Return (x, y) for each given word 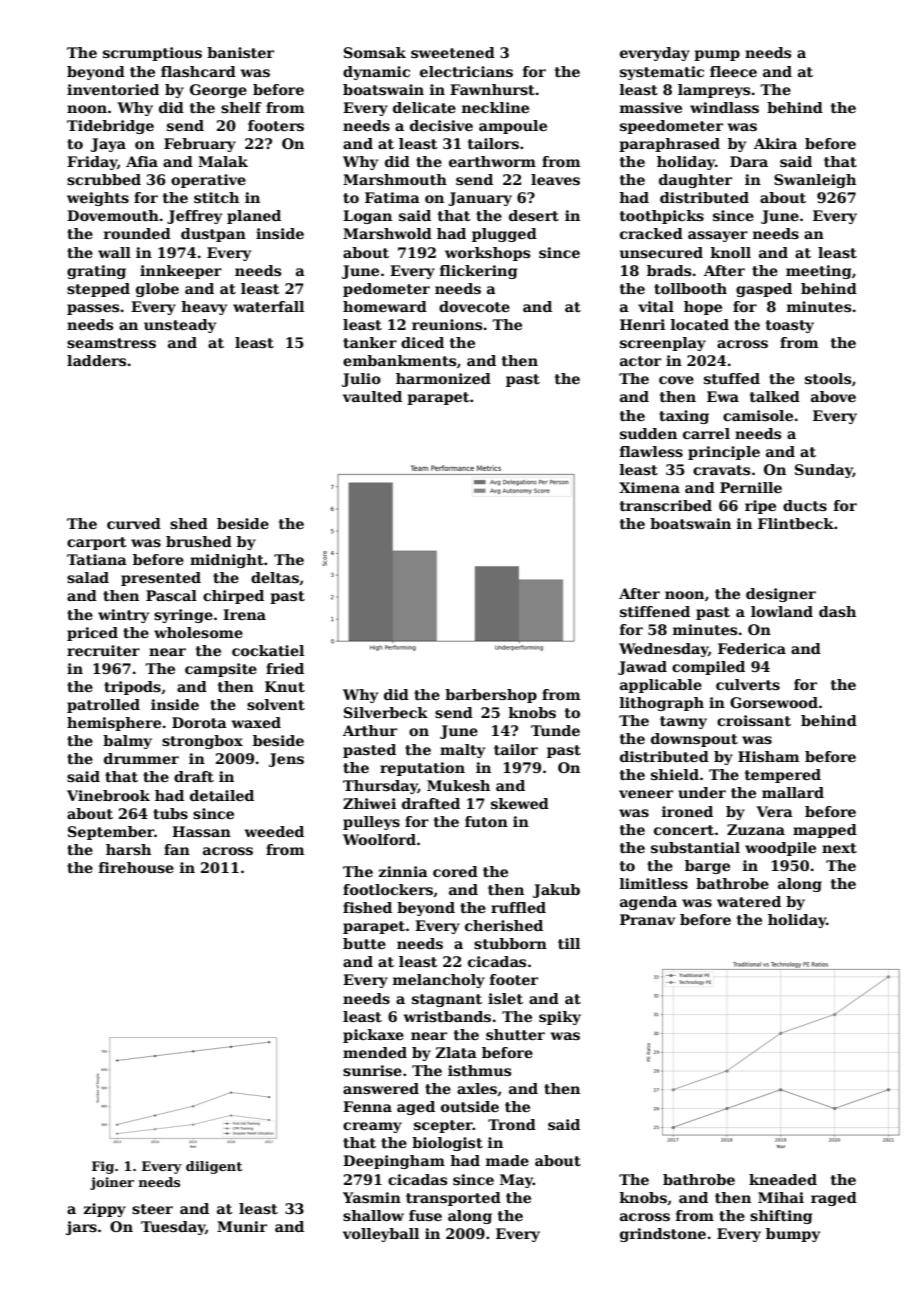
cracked (651, 233)
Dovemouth (113, 215)
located (700, 324)
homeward (385, 306)
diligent (214, 1167)
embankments (399, 360)
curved (134, 523)
